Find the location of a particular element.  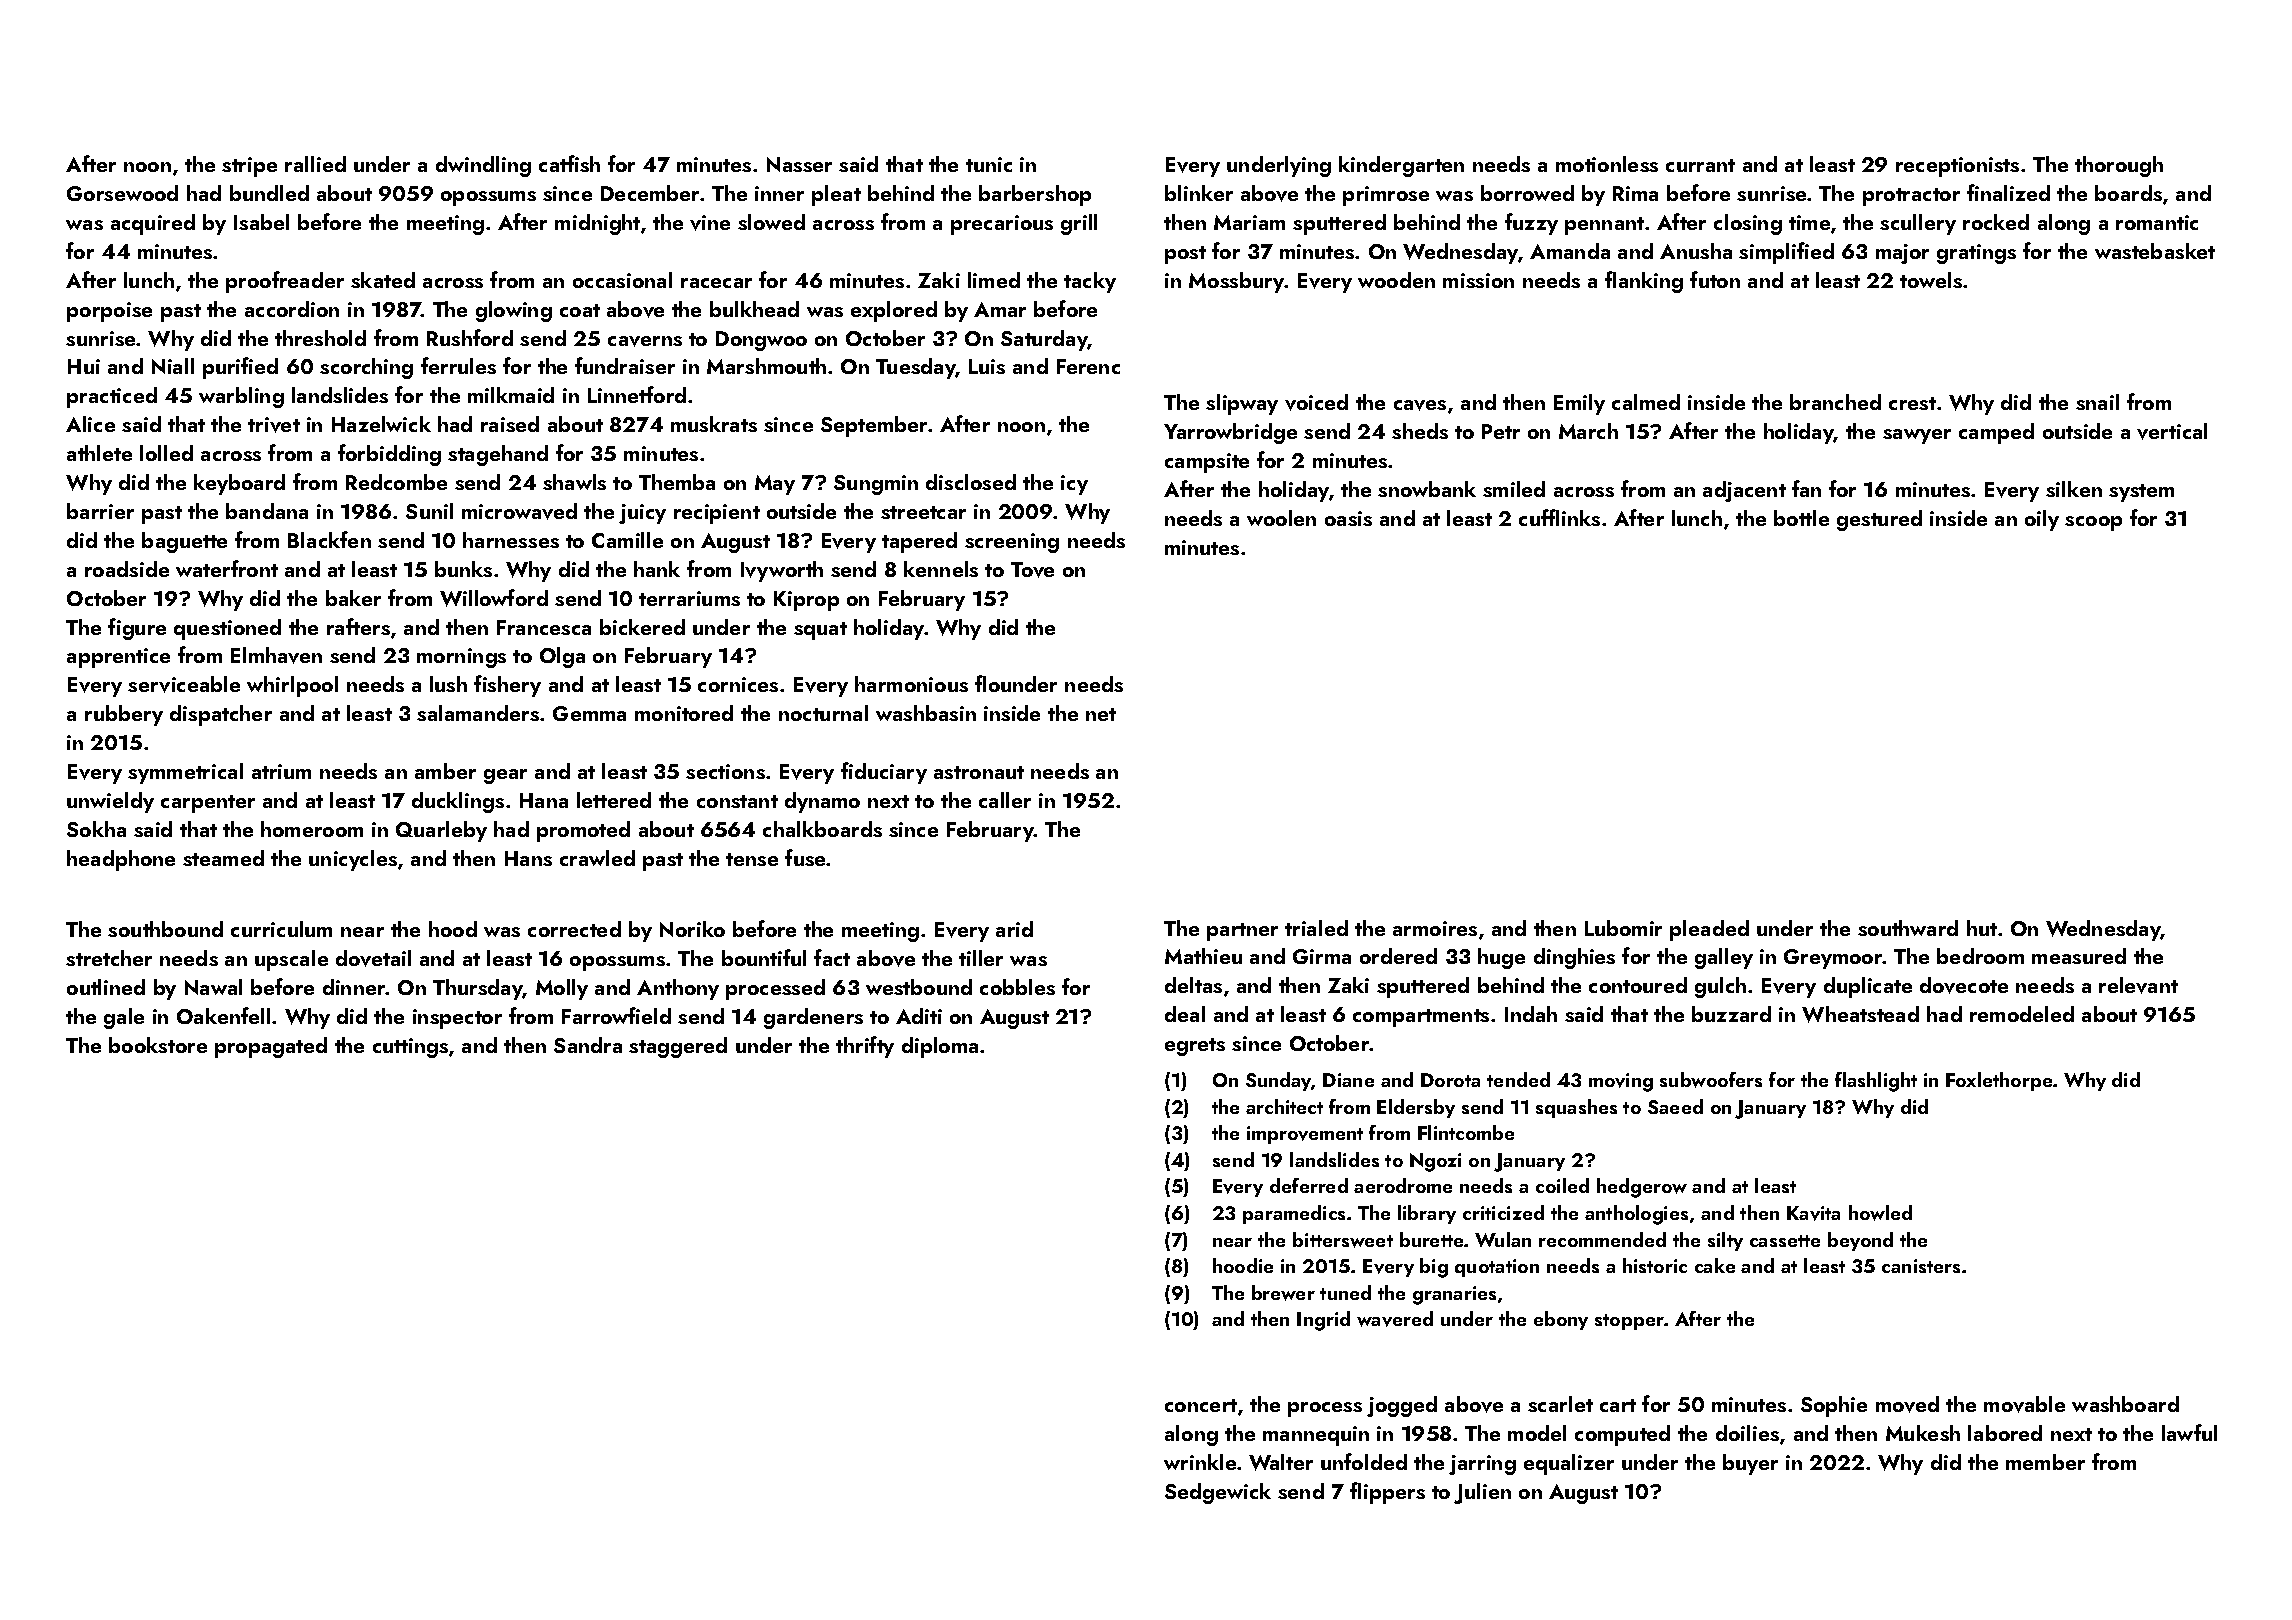

ferrules is located at coordinates (458, 365).
